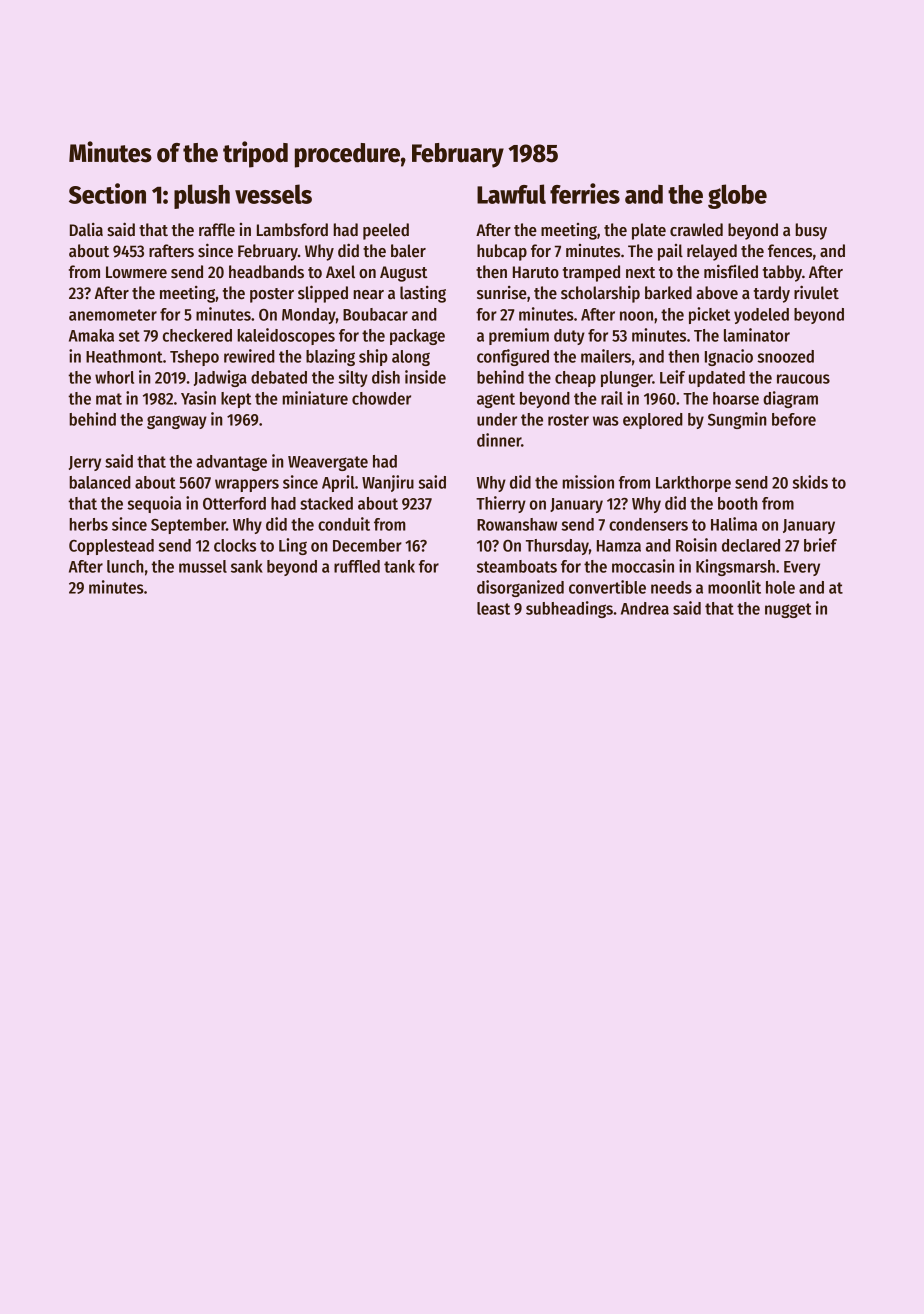  I want to click on peeled, so click(386, 231).
